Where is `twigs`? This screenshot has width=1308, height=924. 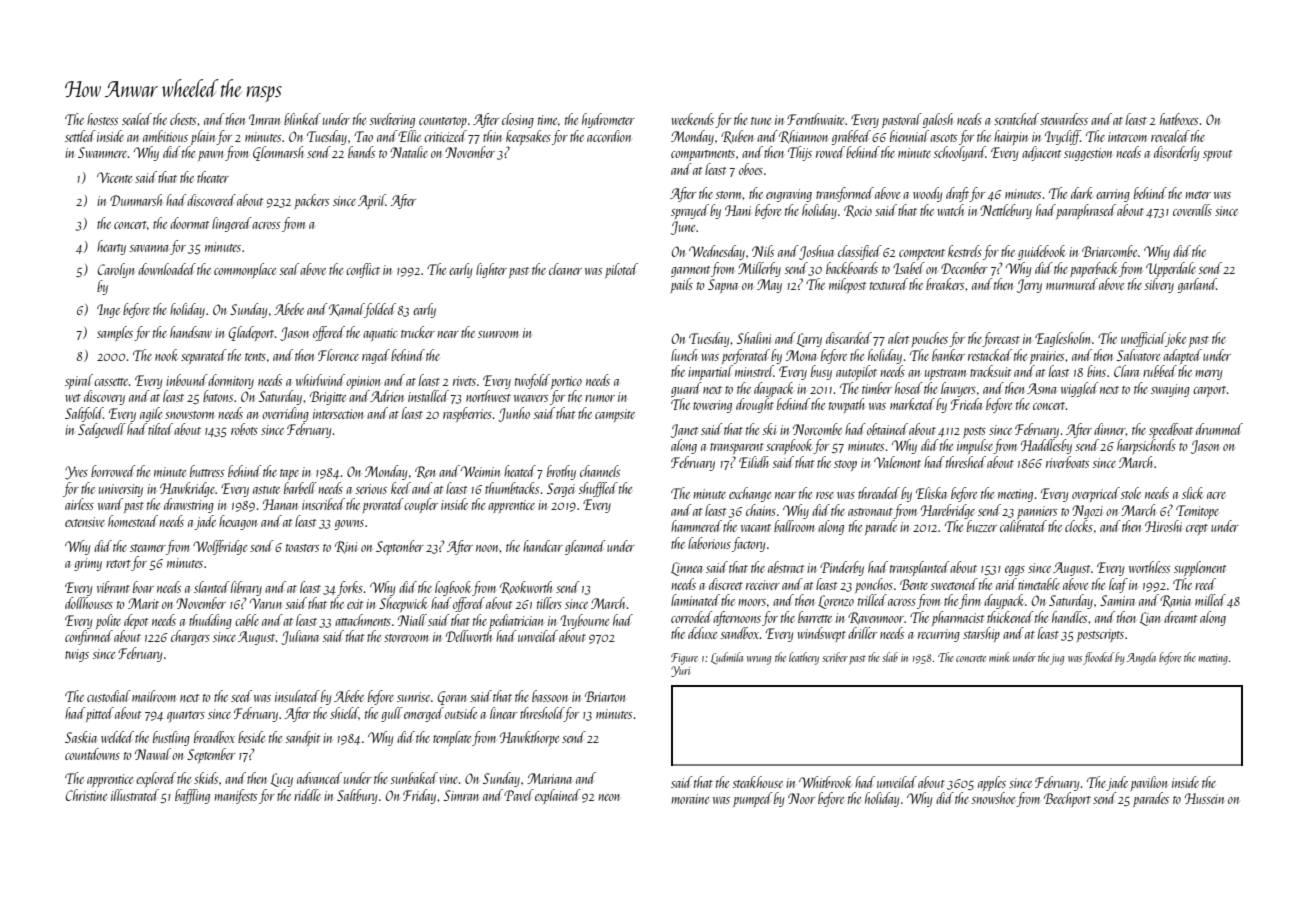
twigs is located at coordinates (77, 655).
